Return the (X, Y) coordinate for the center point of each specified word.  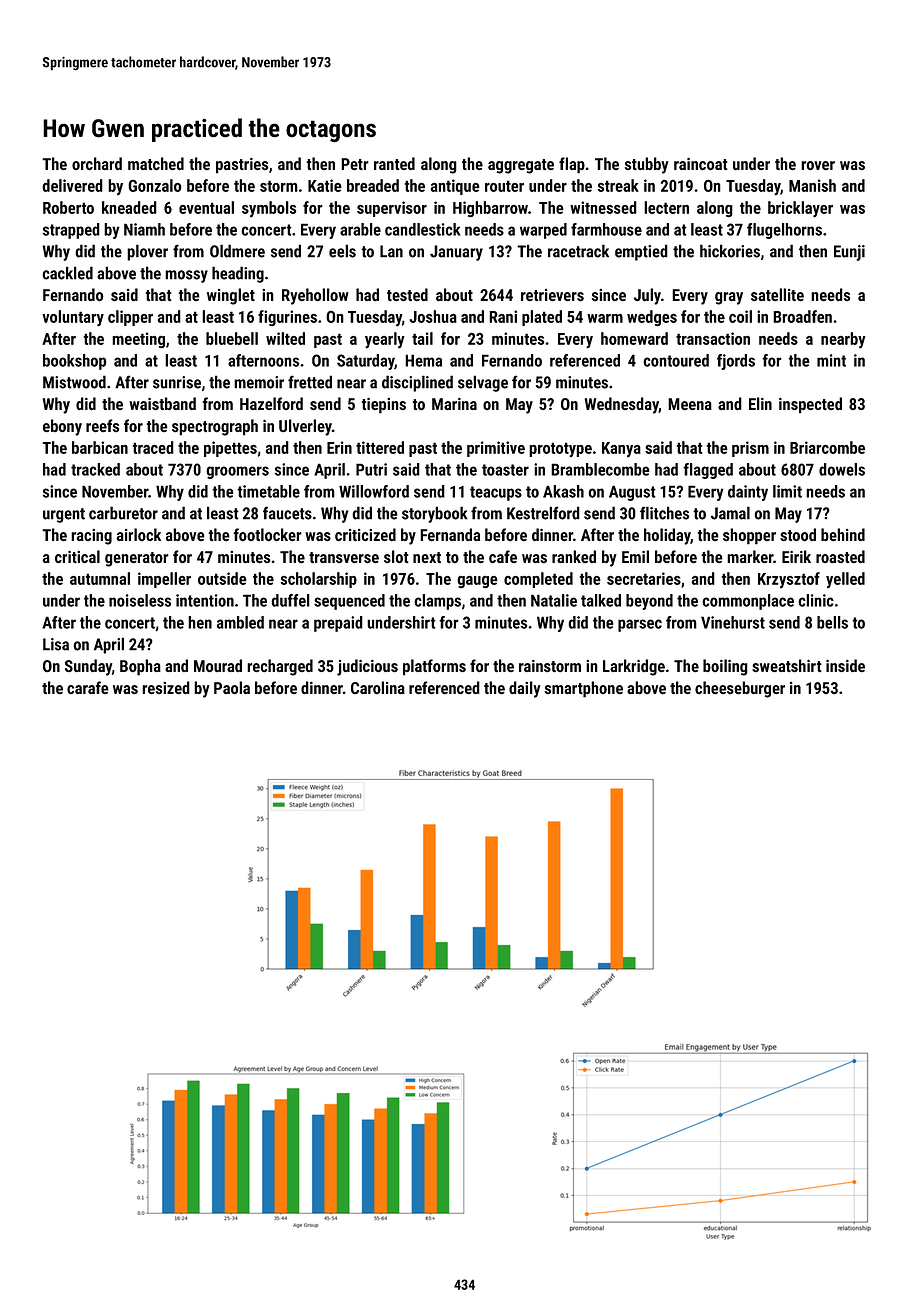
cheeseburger (740, 689)
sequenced (349, 602)
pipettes (230, 449)
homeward (634, 338)
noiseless (140, 600)
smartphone (584, 689)
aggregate (521, 166)
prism (750, 449)
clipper (130, 318)
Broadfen (802, 316)
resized (166, 687)
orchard (97, 163)
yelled (845, 580)
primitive (496, 449)
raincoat (701, 164)
